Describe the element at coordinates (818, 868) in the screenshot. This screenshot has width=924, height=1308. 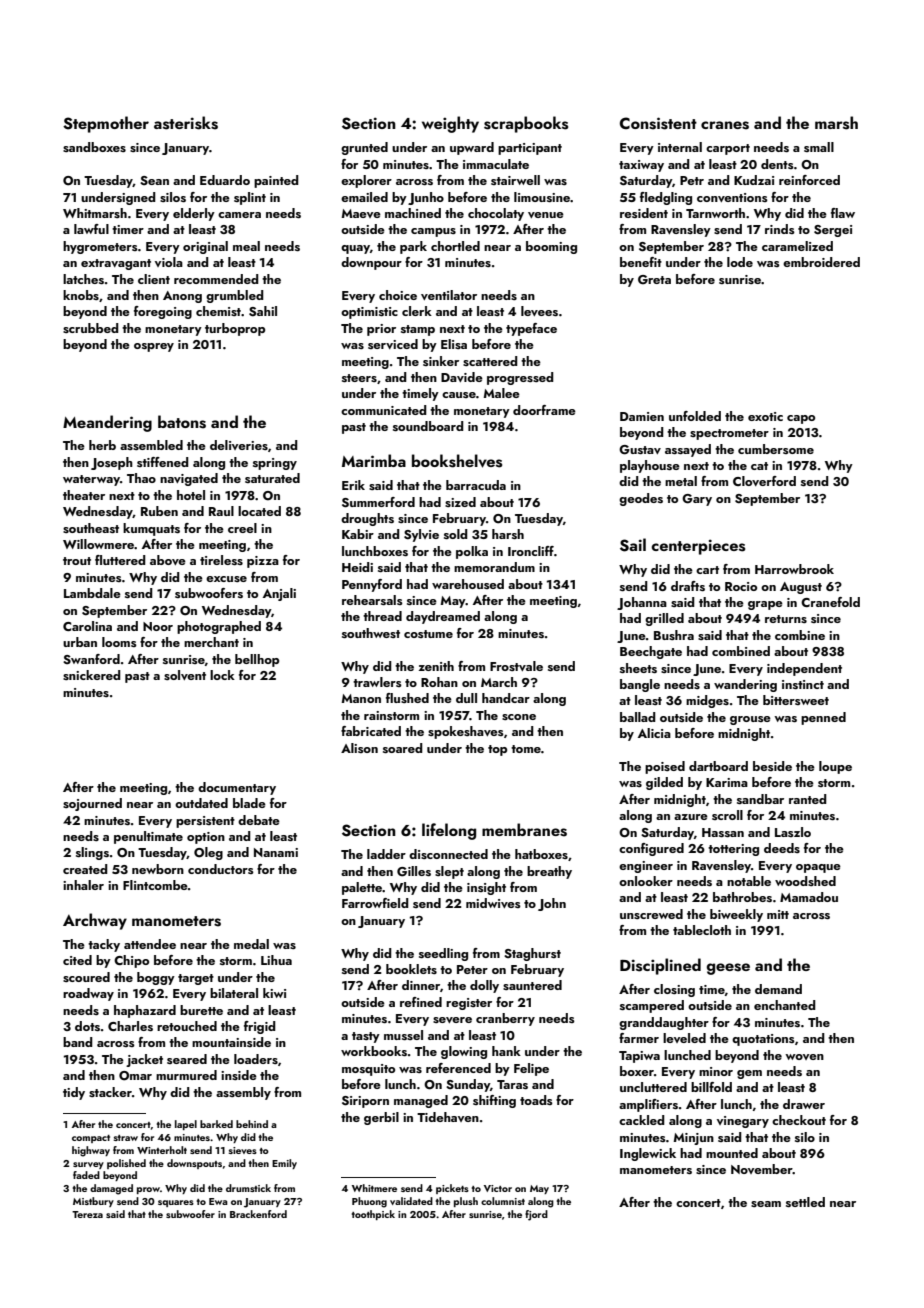
I see `opaque` at that location.
